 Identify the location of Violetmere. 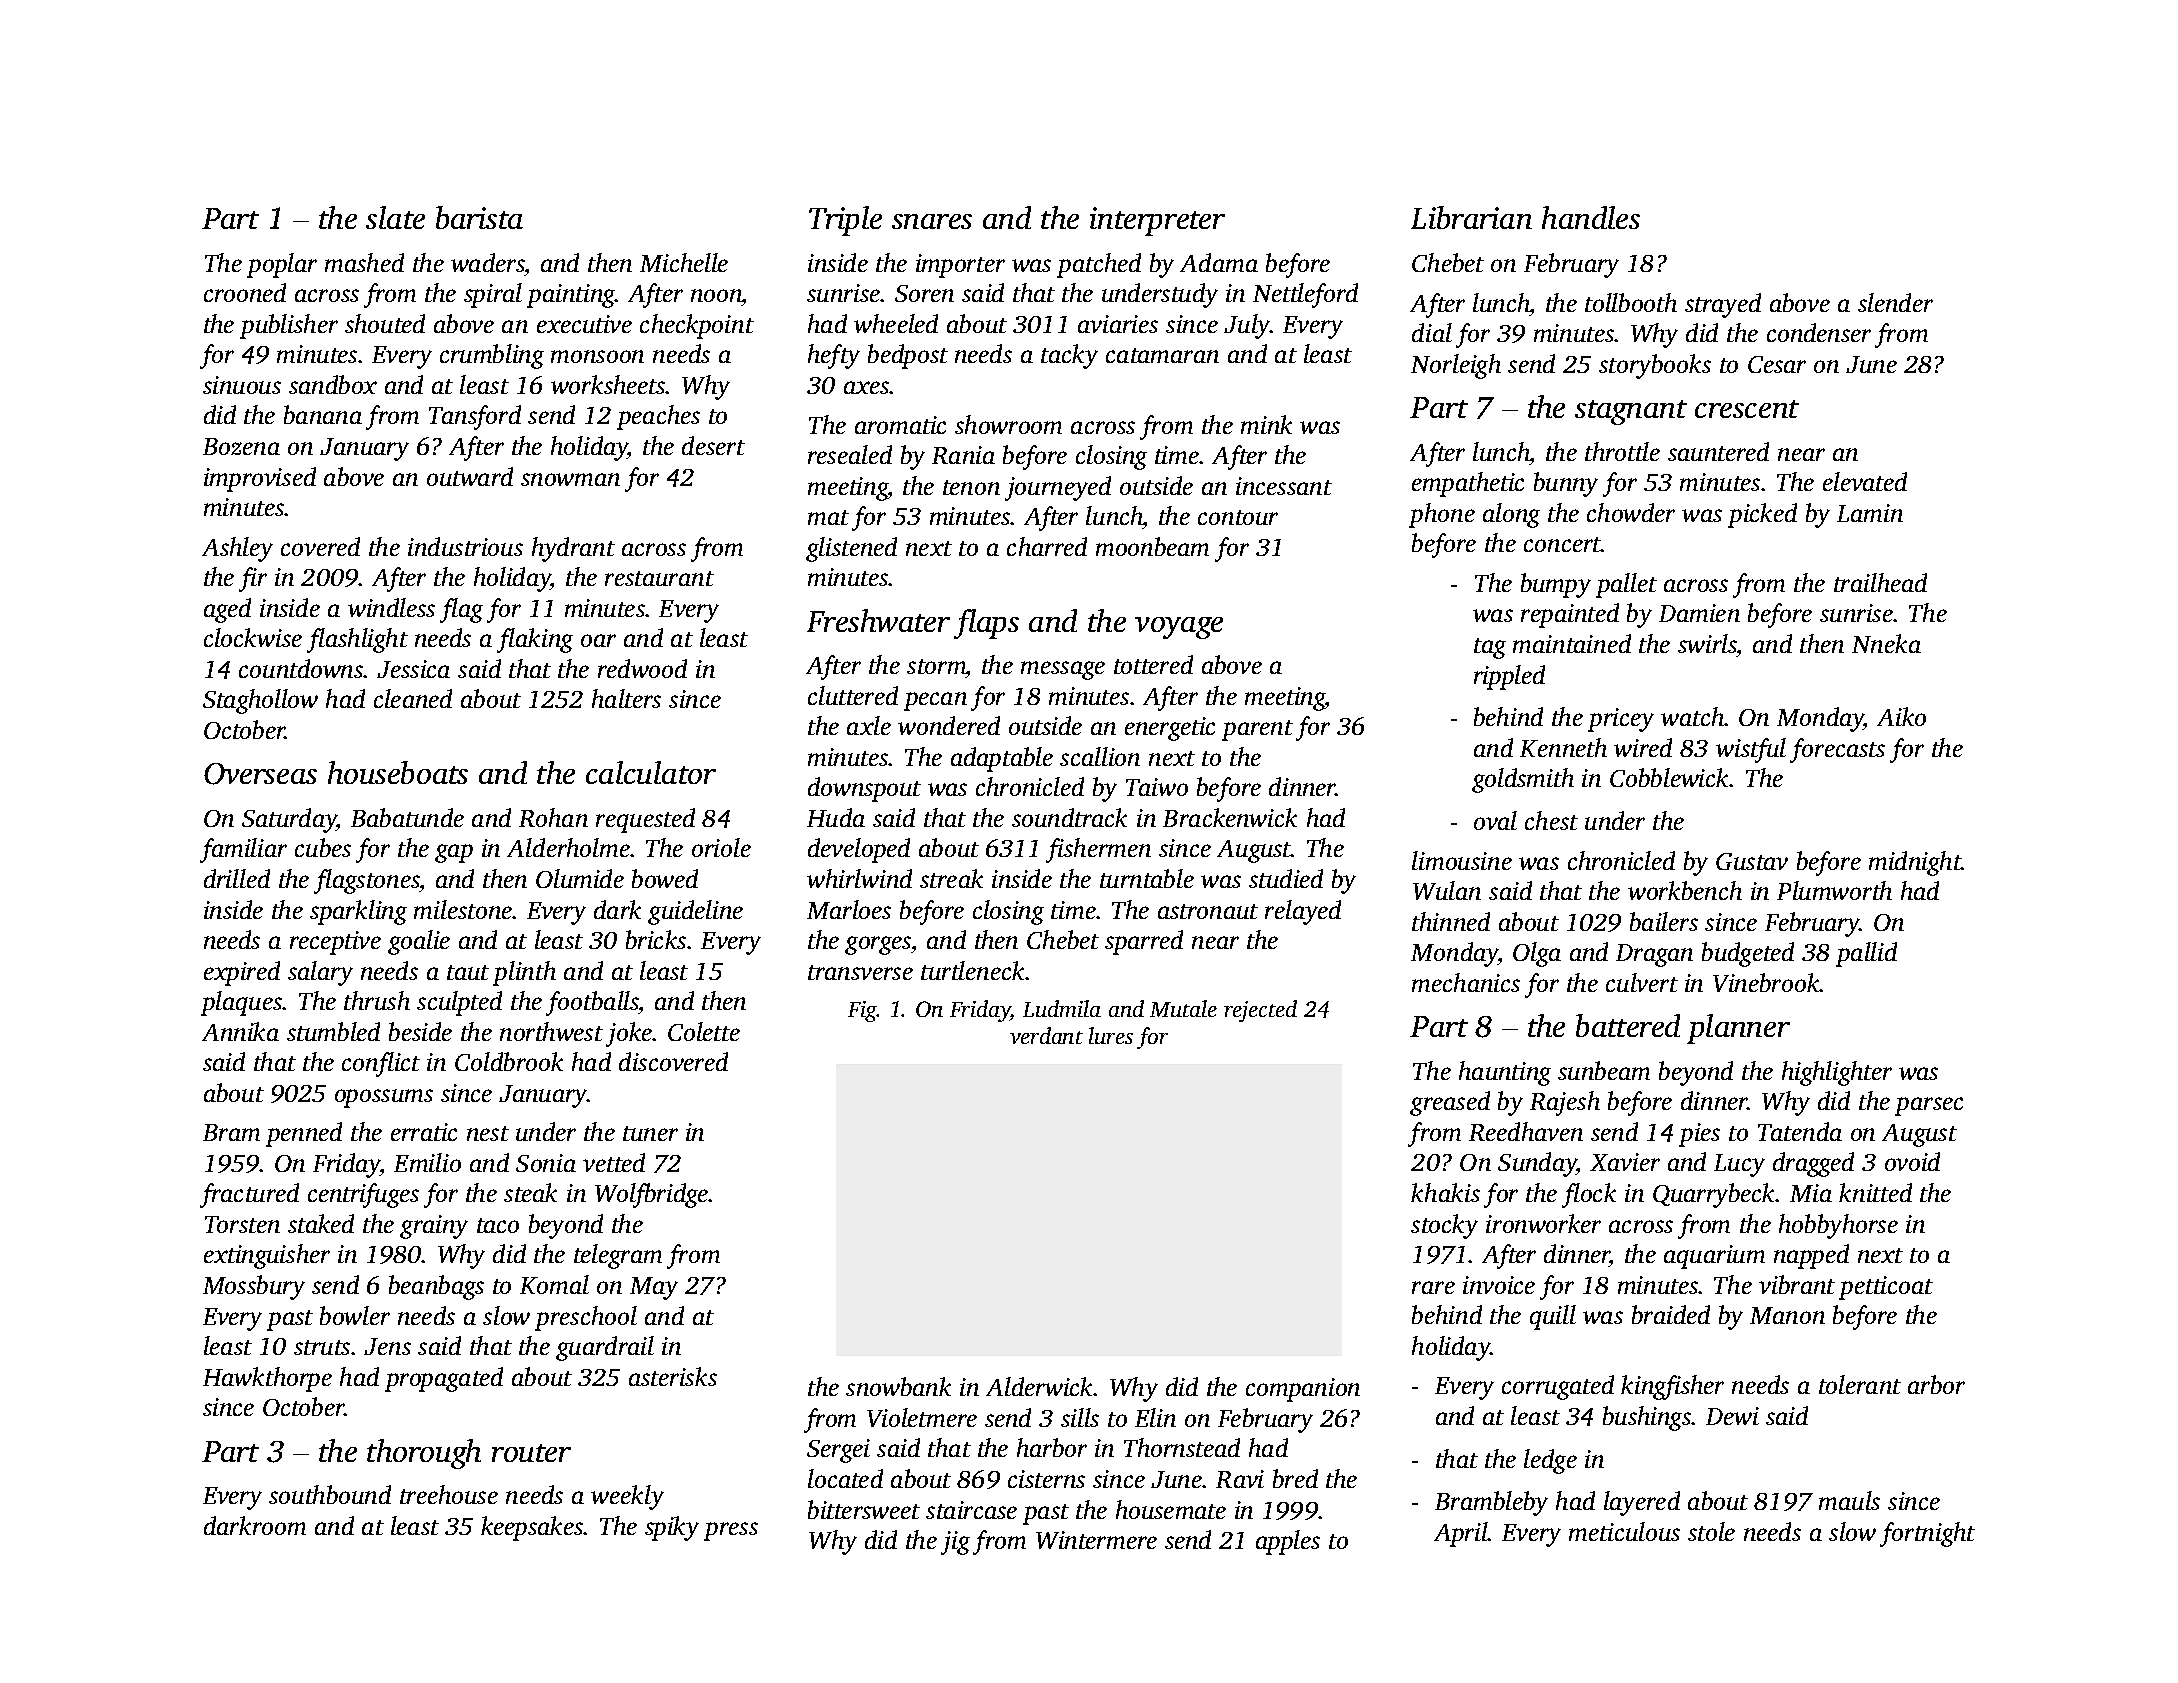
(922, 1417).
